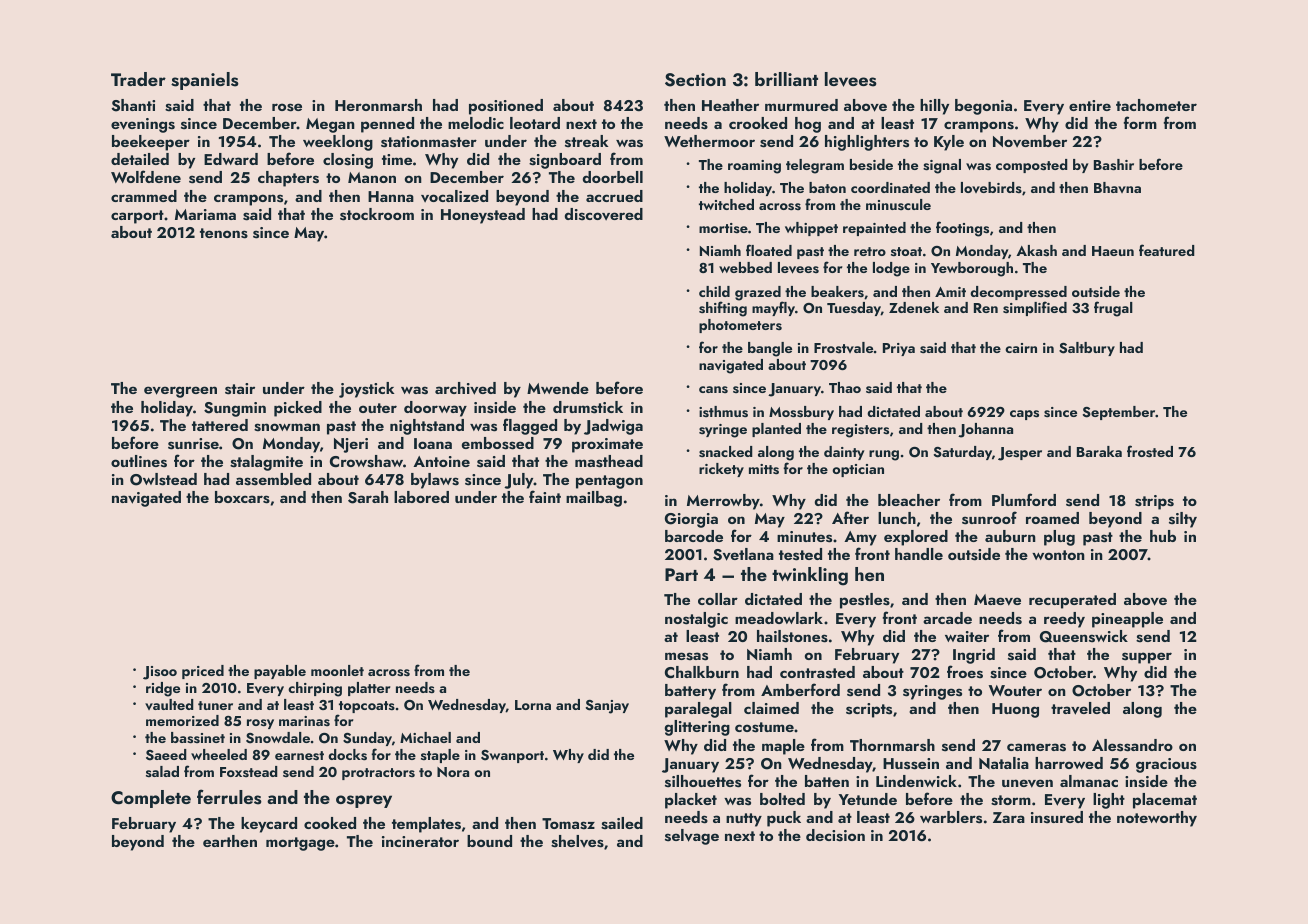 The image size is (1308, 924). I want to click on hilly, so click(934, 107).
